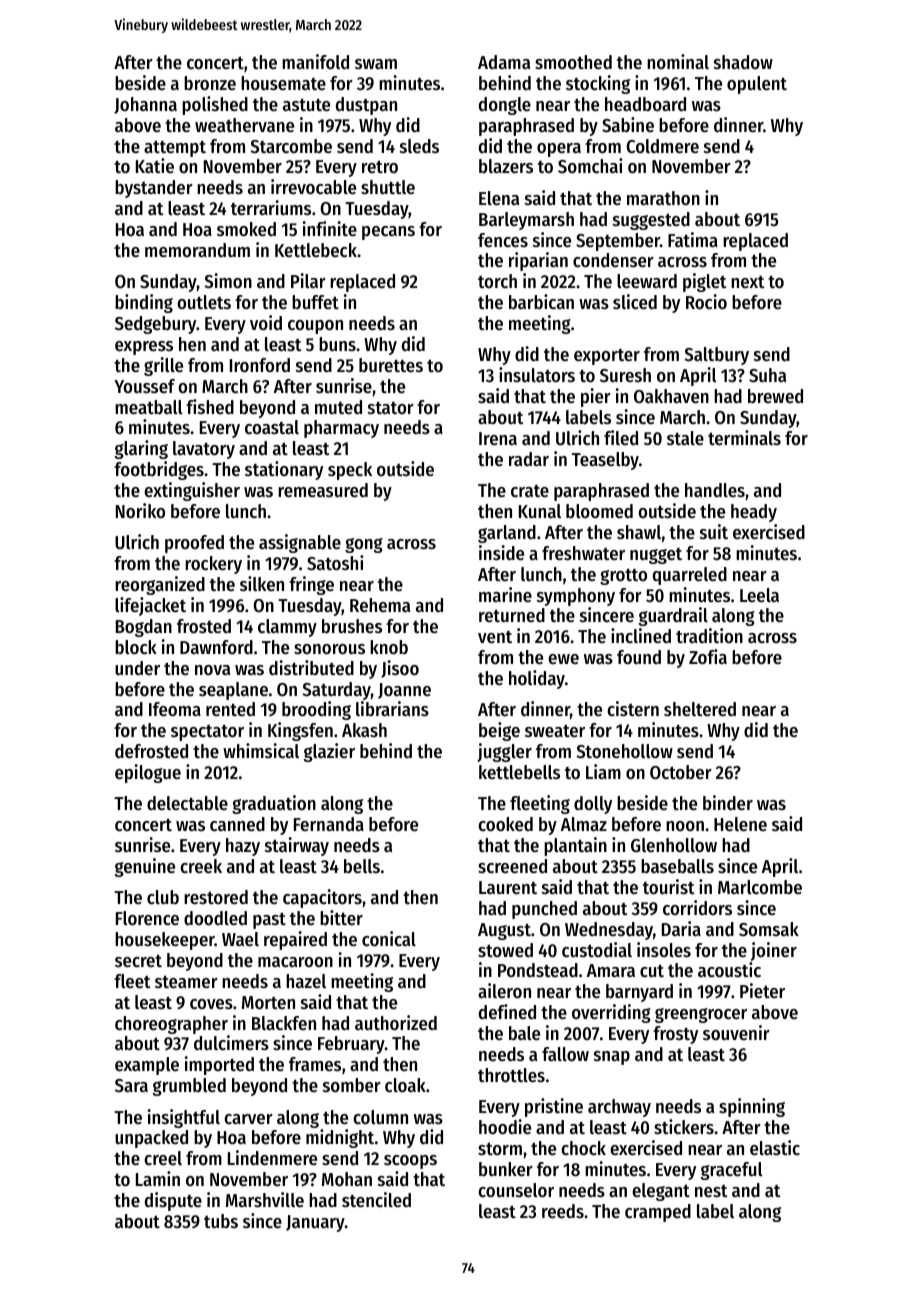 This screenshot has height=1308, width=924. Describe the element at coordinates (376, 1200) in the screenshot. I see `stenciled` at that location.
